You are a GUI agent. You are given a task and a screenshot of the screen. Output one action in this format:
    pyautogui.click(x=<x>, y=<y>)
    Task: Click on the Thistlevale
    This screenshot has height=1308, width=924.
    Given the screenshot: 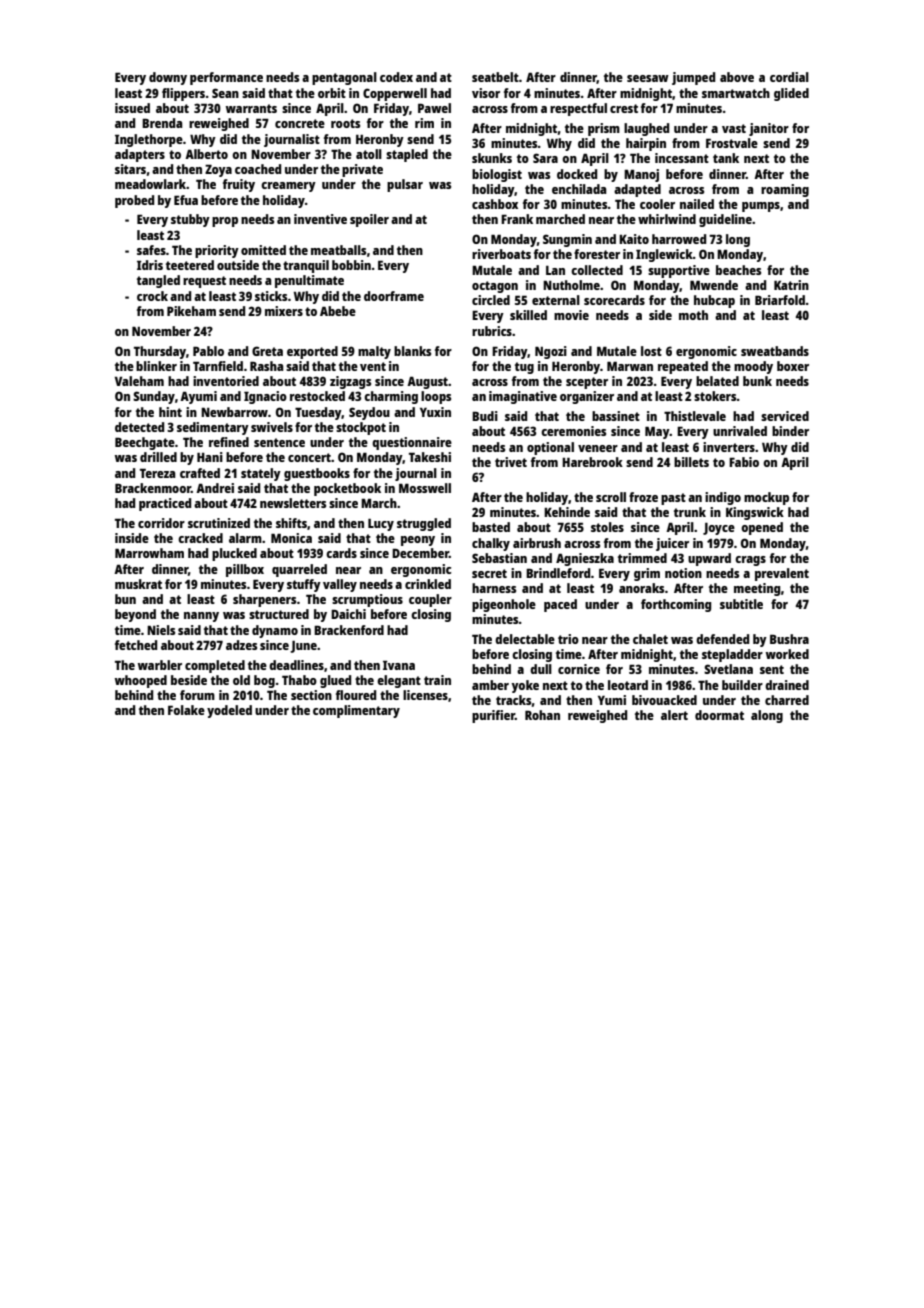 What is the action you would take?
    pyautogui.click(x=695, y=416)
